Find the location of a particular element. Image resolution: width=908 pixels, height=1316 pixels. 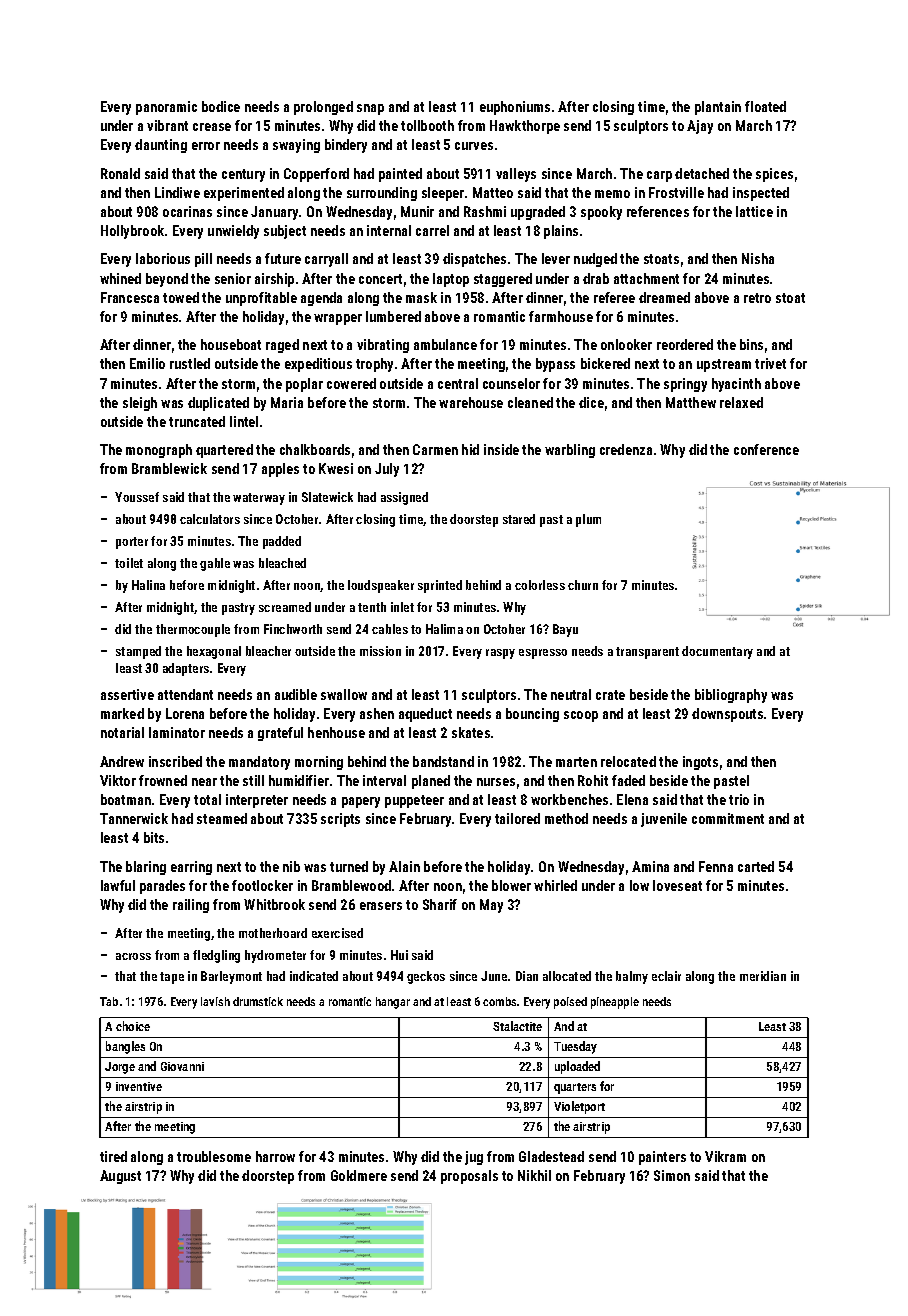

downspouts is located at coordinates (727, 715).
